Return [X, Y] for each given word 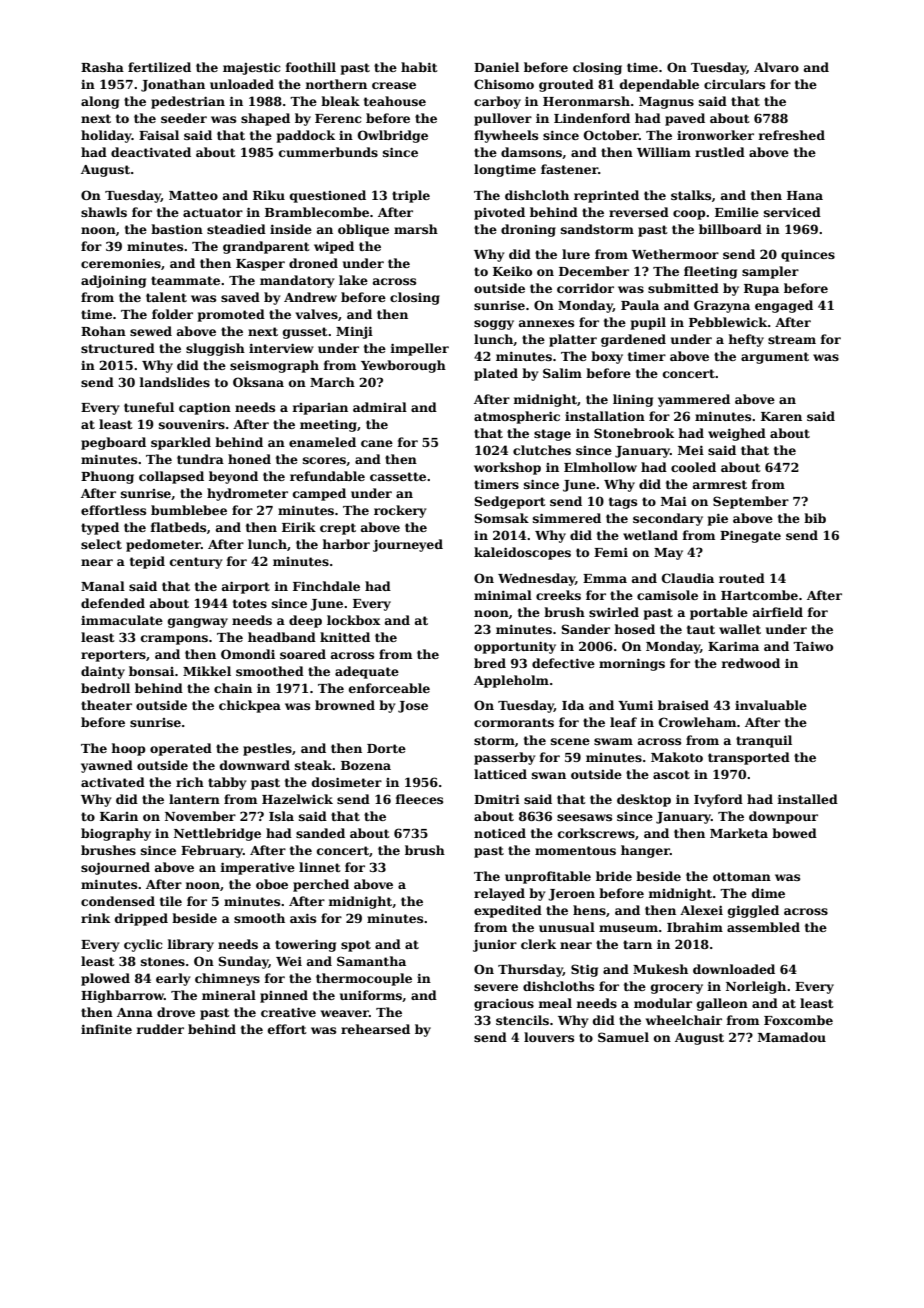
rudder [160, 1029]
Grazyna [722, 306]
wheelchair [684, 1020]
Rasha [102, 67]
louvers [549, 1037]
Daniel [496, 67]
